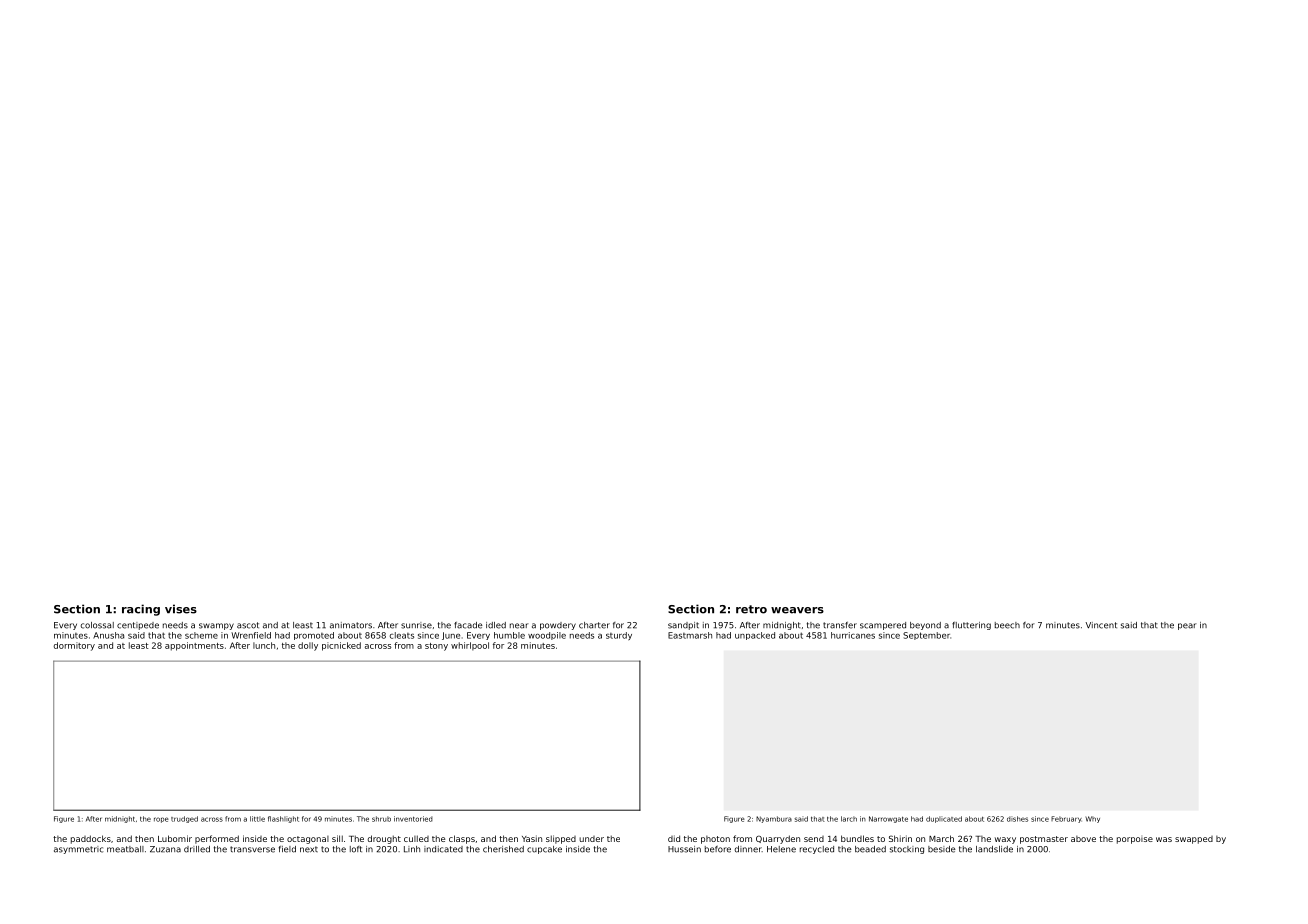 The height and width of the page is (924, 1308). What do you see at coordinates (308, 646) in the page?
I see `dolly` at bounding box center [308, 646].
